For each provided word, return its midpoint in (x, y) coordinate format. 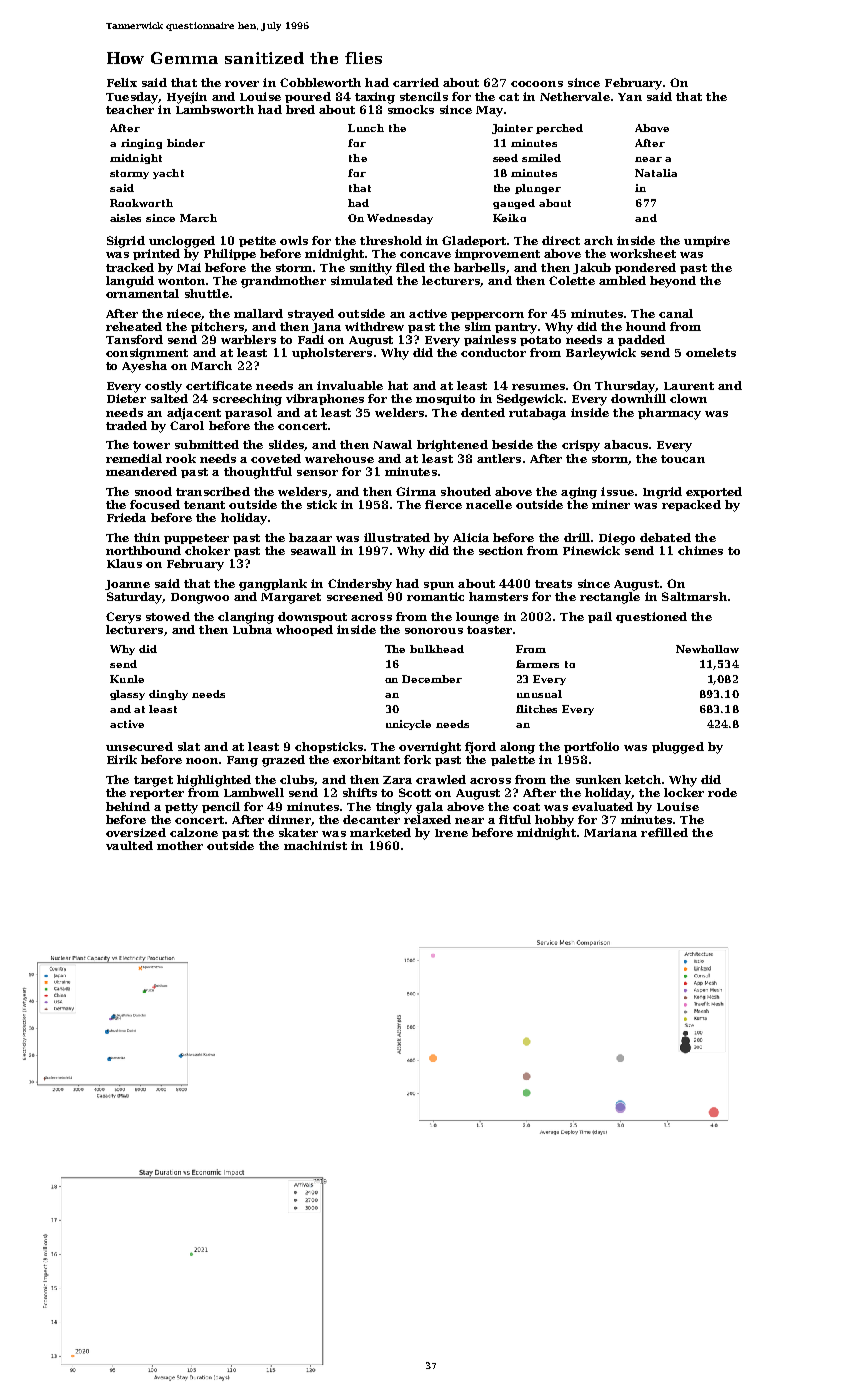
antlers (499, 458)
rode (722, 792)
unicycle (408, 725)
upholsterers (332, 353)
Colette (572, 280)
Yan (630, 97)
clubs (297, 779)
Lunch (366, 128)
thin (147, 537)
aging (579, 493)
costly (163, 387)
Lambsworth (215, 109)
